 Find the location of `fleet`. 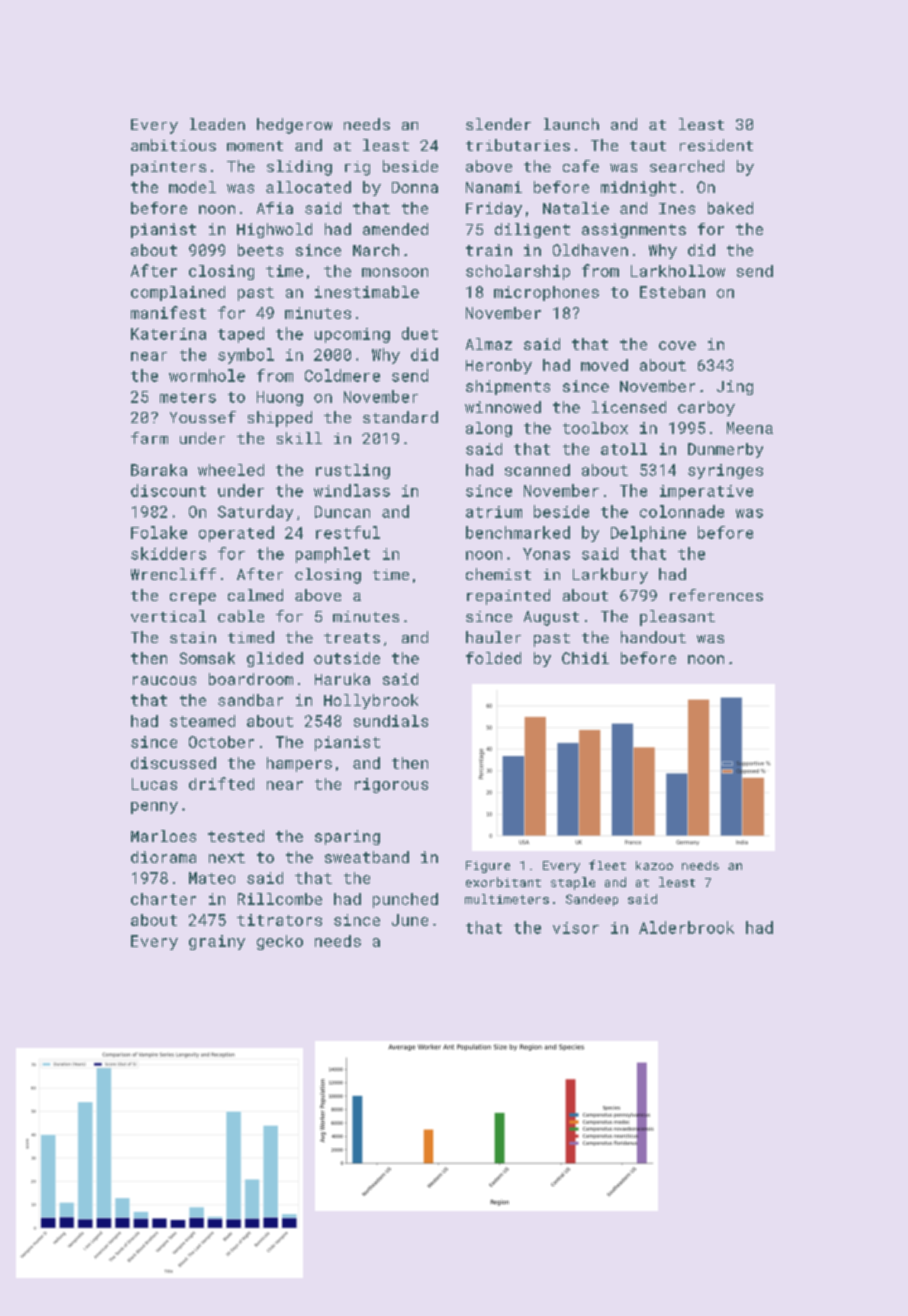

fleet is located at coordinates (607, 865).
